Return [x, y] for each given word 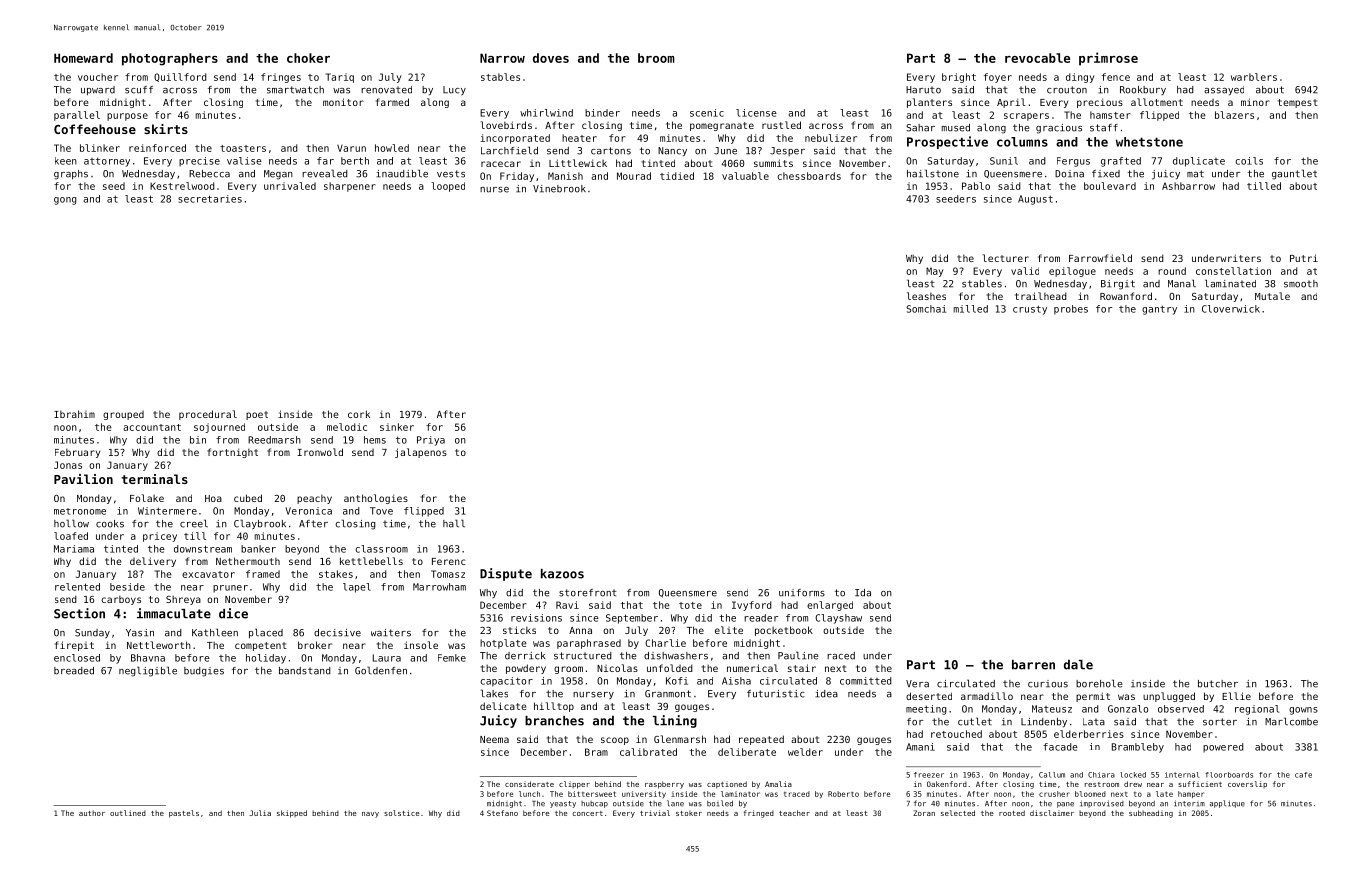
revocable [1037, 58]
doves [551, 58]
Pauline [798, 655]
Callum [1052, 775]
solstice [402, 813]
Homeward [83, 58]
